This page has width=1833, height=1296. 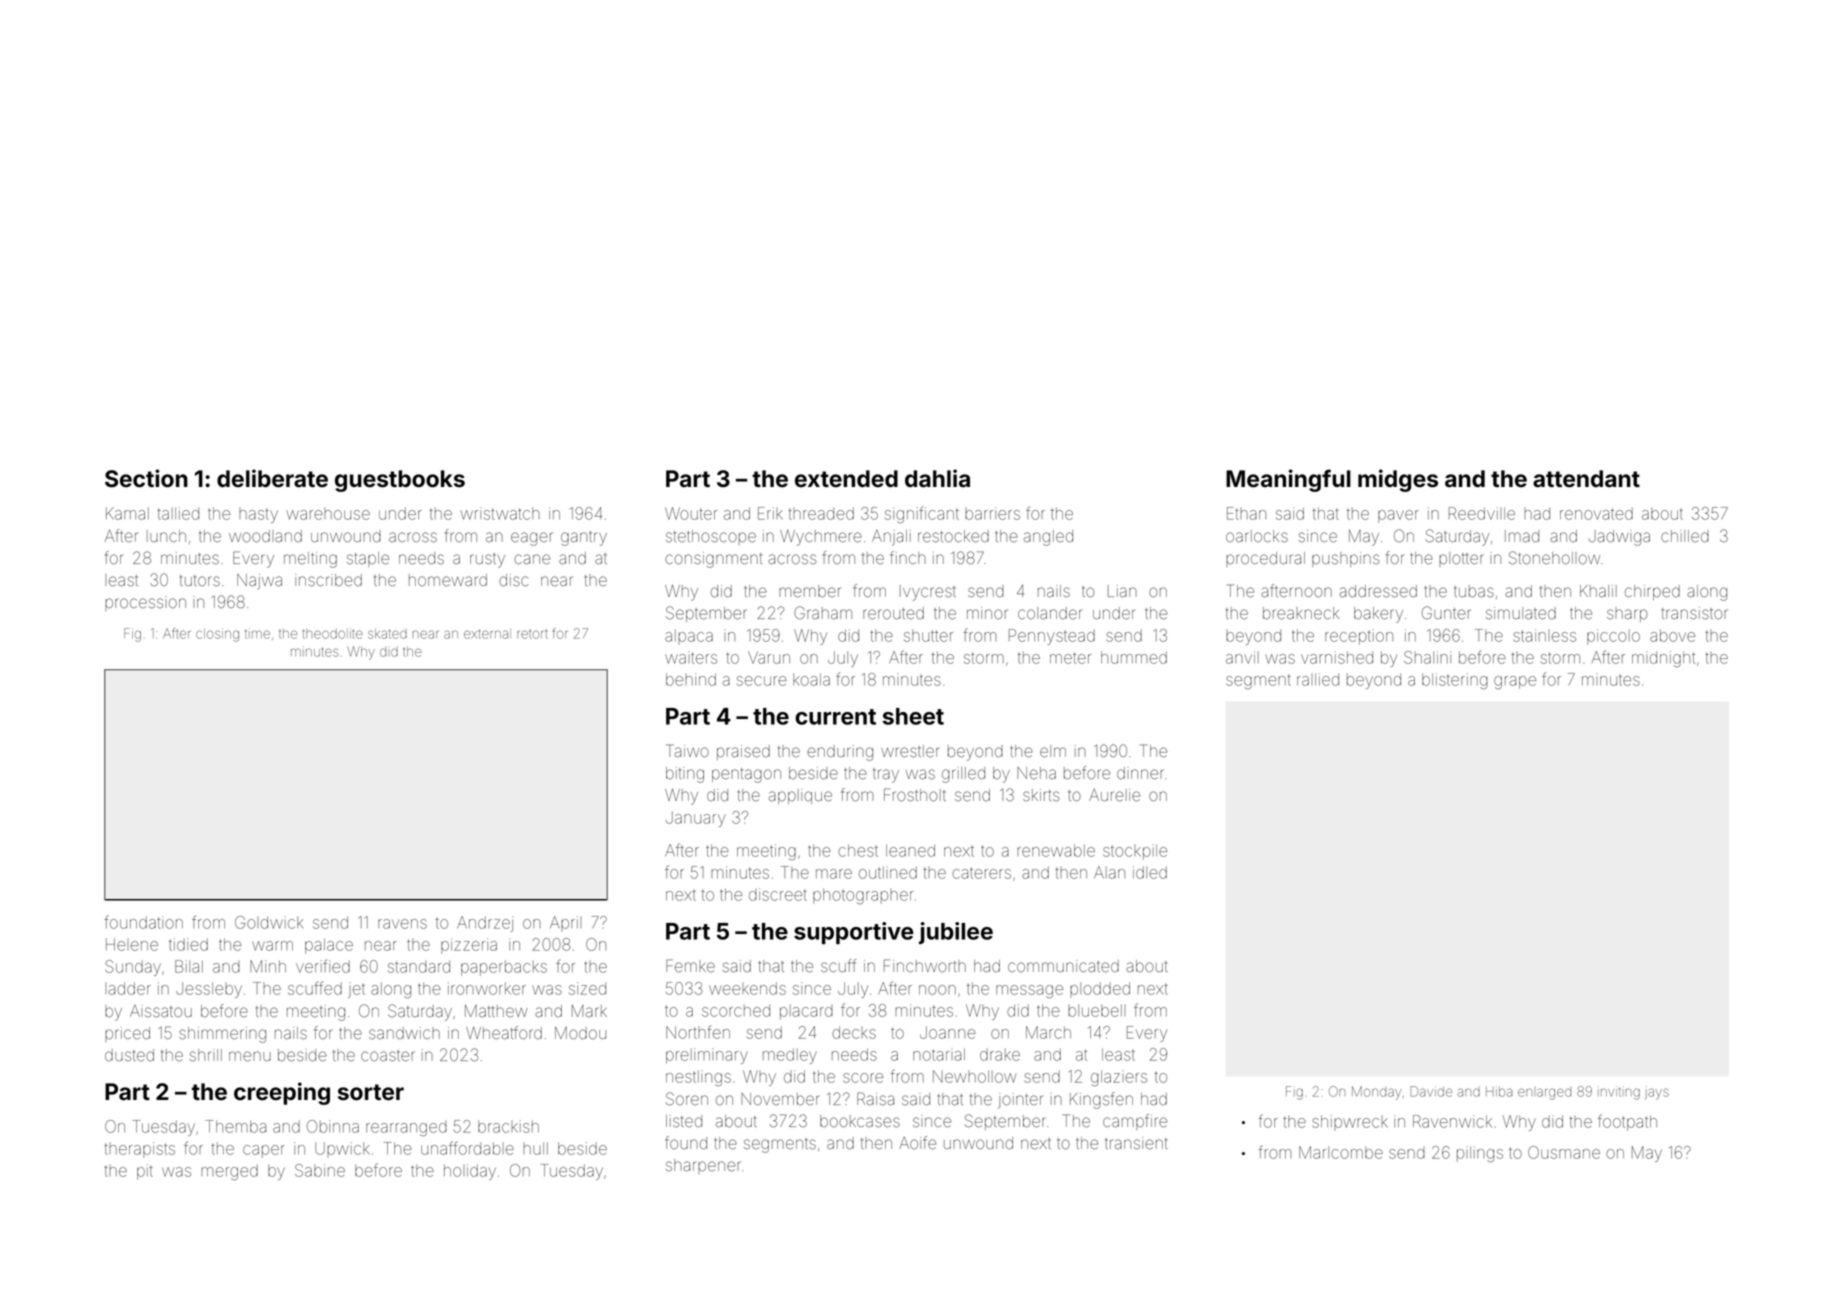 I want to click on leaned, so click(x=910, y=850).
